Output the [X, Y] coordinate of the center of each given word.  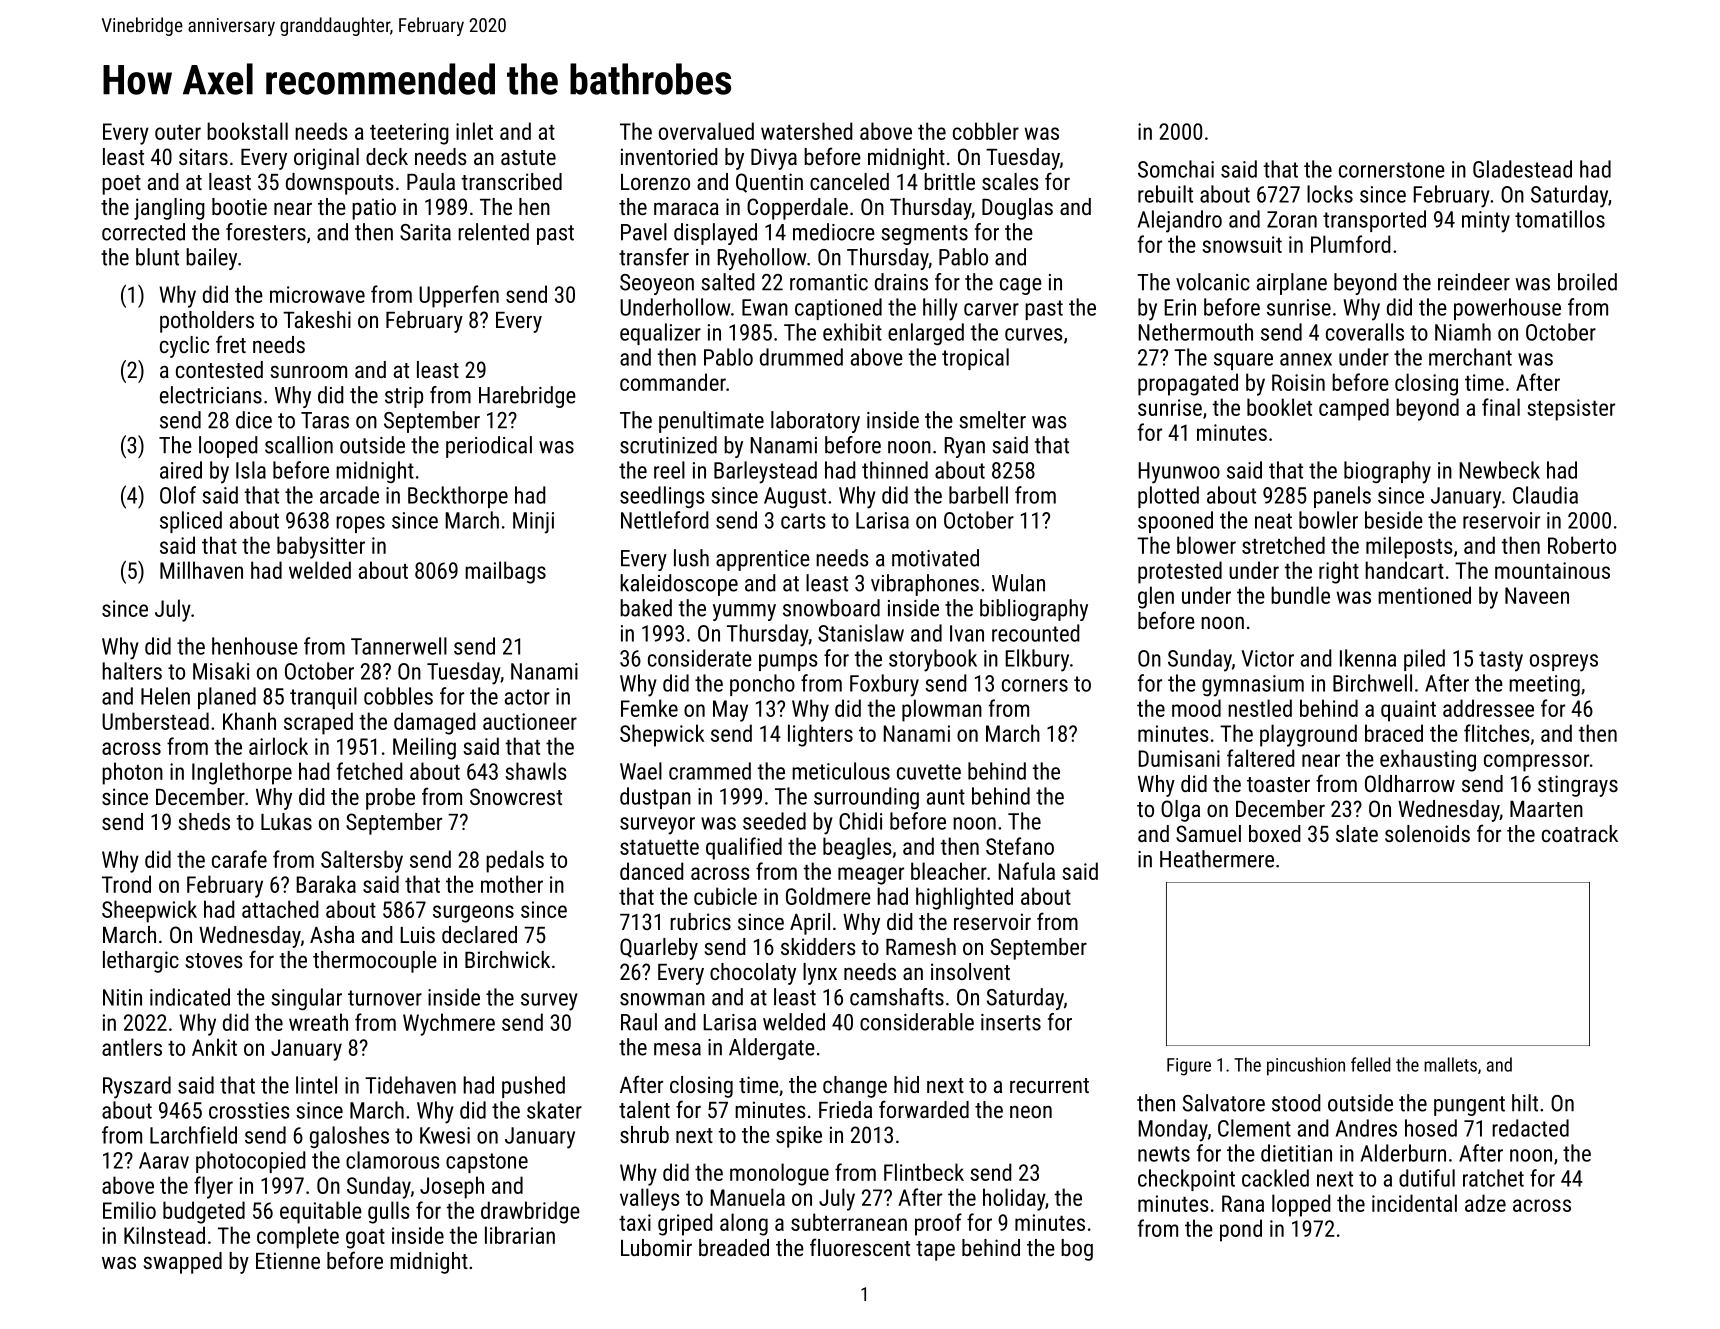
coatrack [1580, 833]
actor [527, 697]
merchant [1470, 357]
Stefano [1020, 846]
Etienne [288, 1260]
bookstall [247, 131]
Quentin [769, 183]
